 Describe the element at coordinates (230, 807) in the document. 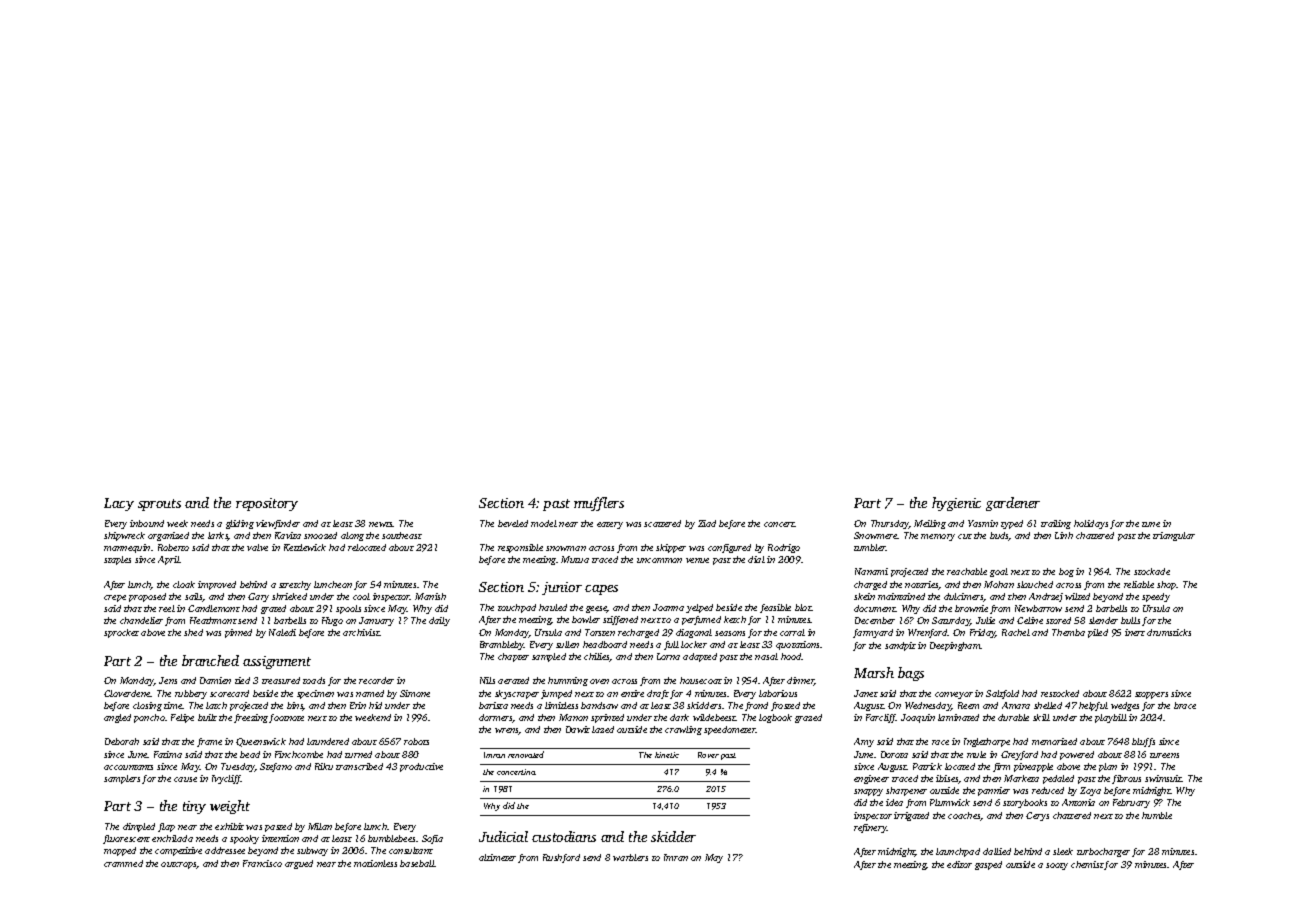

I see `weight` at that location.
